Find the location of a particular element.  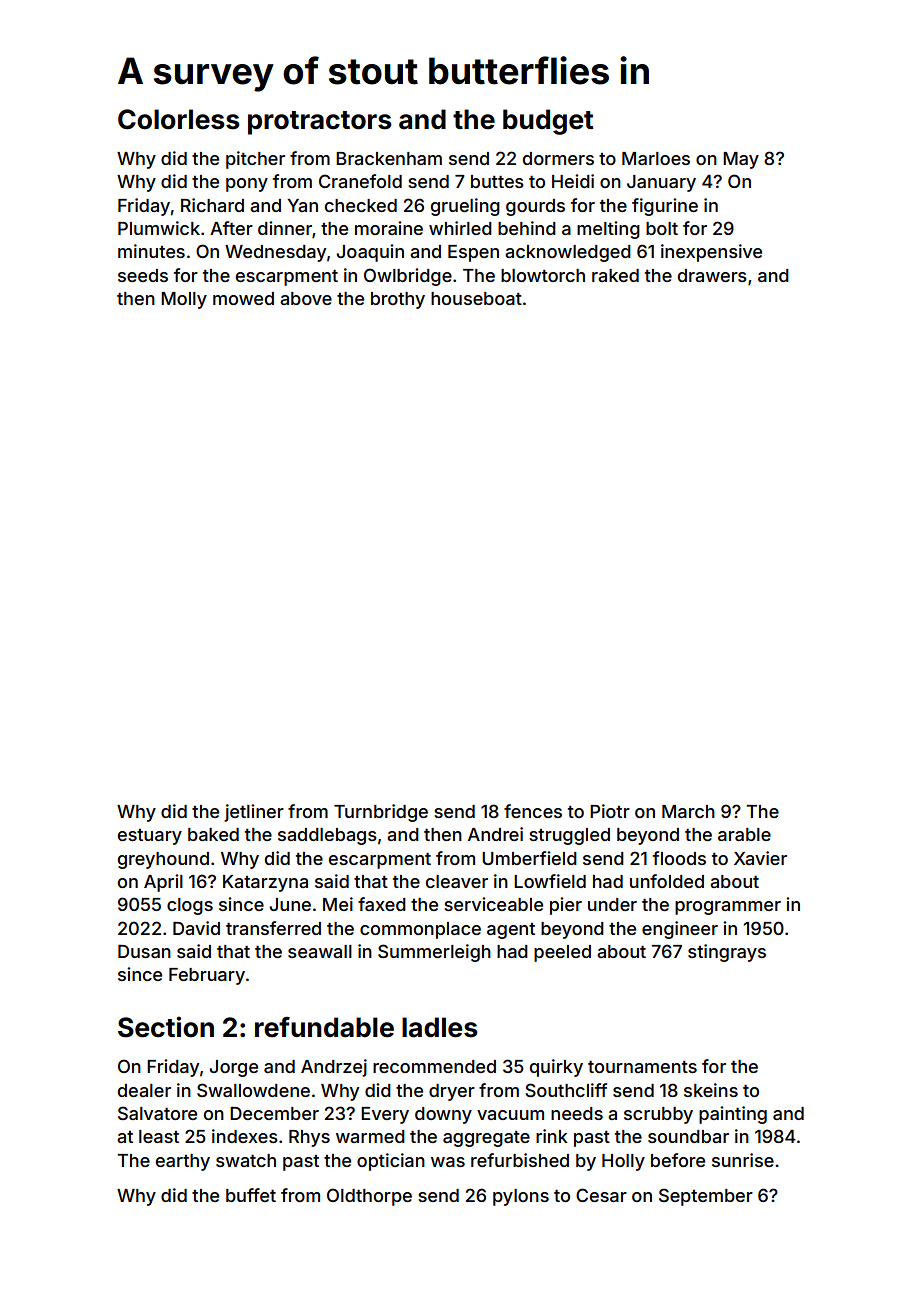

brothy is located at coordinates (398, 300).
